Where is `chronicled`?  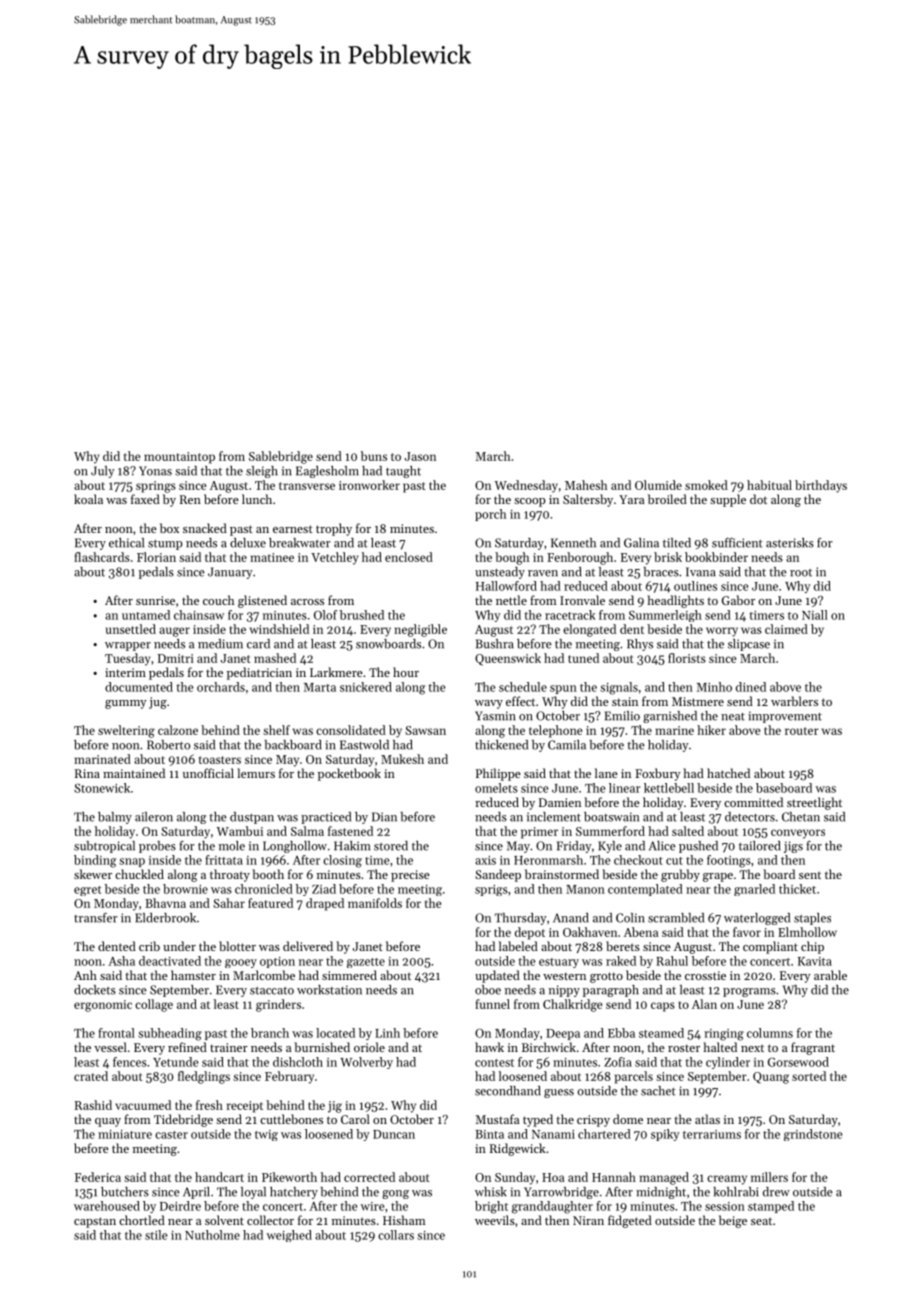 chronicled is located at coordinates (264, 889).
